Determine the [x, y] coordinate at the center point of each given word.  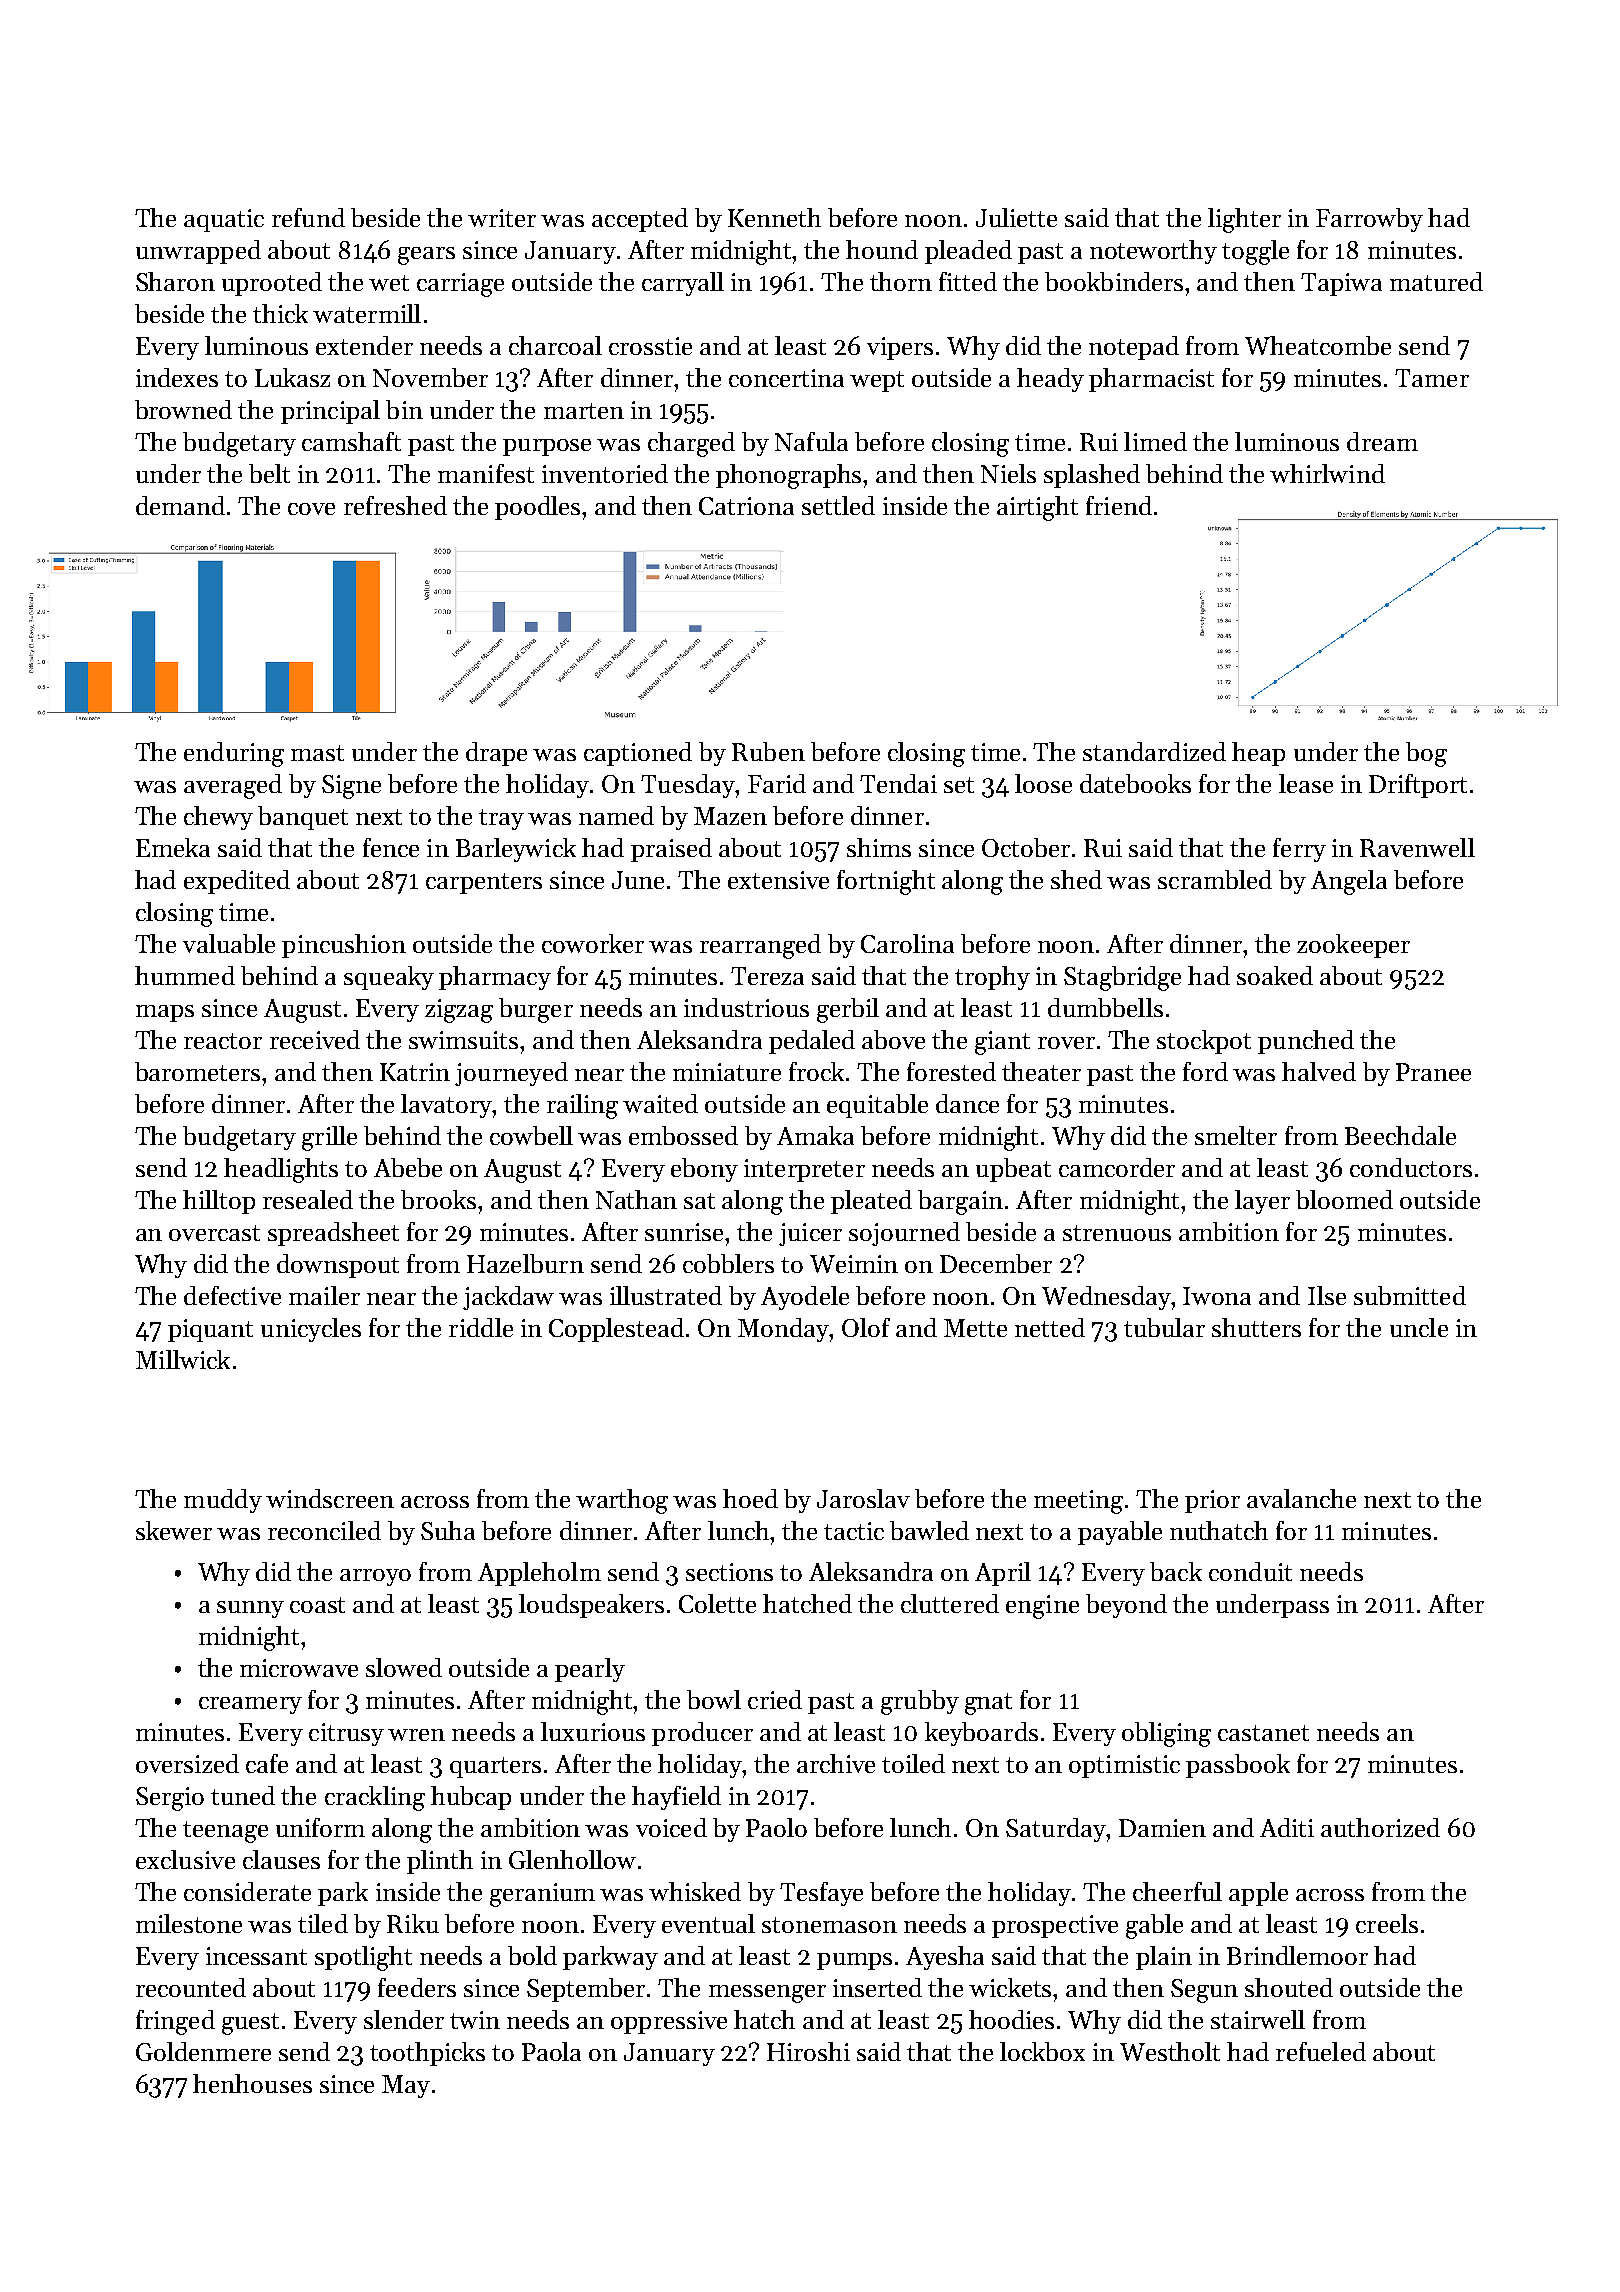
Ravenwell [1417, 847]
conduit [1250, 1571]
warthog [622, 1501]
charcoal [555, 345]
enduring [234, 754]
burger [536, 1010]
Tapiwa [1341, 284]
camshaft [351, 441]
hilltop [219, 1202]
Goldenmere [203, 2051]
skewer [174, 1530]
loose [1043, 783]
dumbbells [1105, 1007]
